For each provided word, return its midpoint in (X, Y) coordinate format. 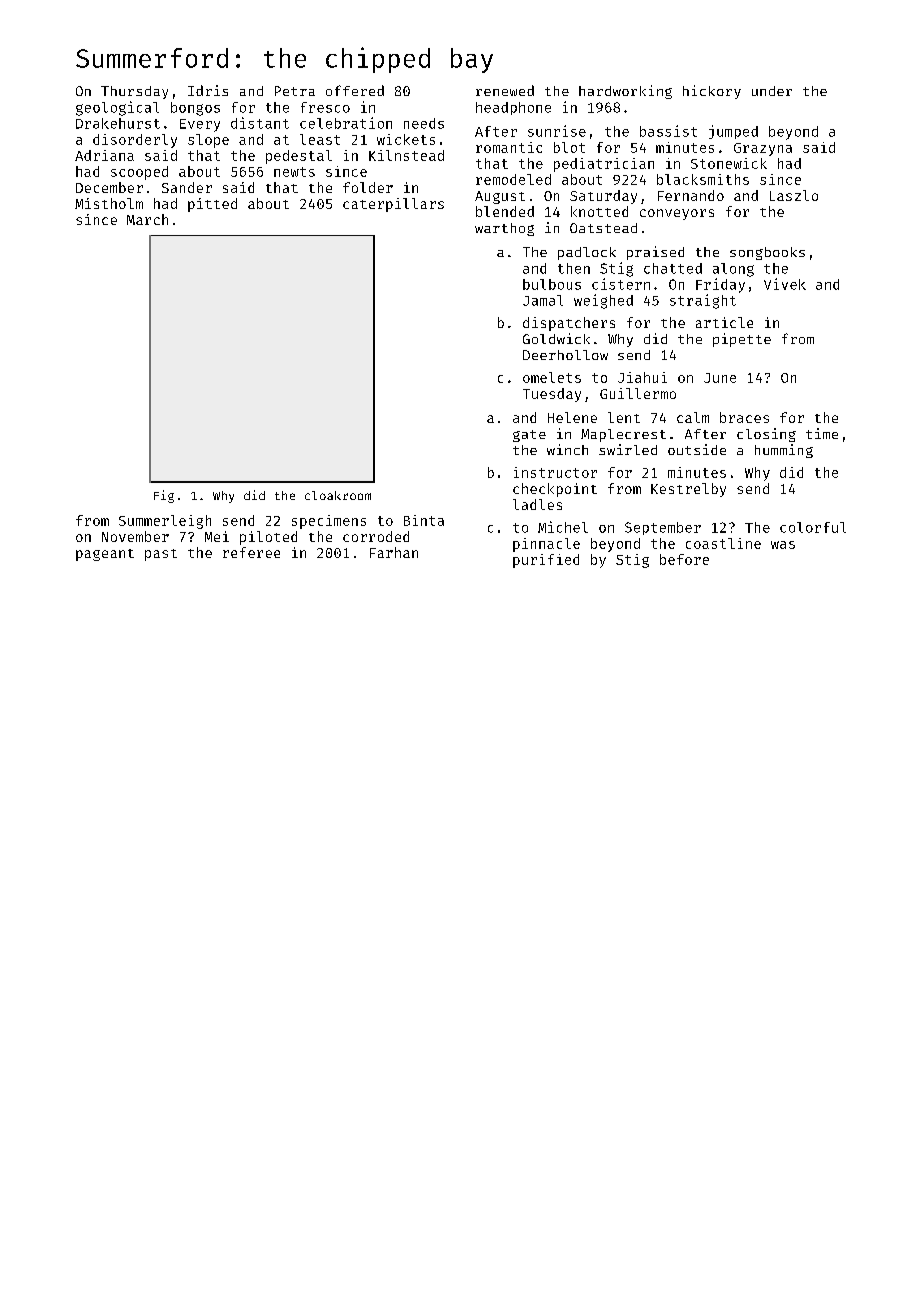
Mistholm (109, 203)
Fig (164, 496)
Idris (208, 90)
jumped (733, 132)
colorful (813, 527)
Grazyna (763, 149)
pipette (742, 340)
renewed (505, 90)
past (161, 555)
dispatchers (569, 324)
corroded (376, 536)
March (147, 219)
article (724, 322)
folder (368, 187)
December (109, 187)
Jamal (543, 300)
